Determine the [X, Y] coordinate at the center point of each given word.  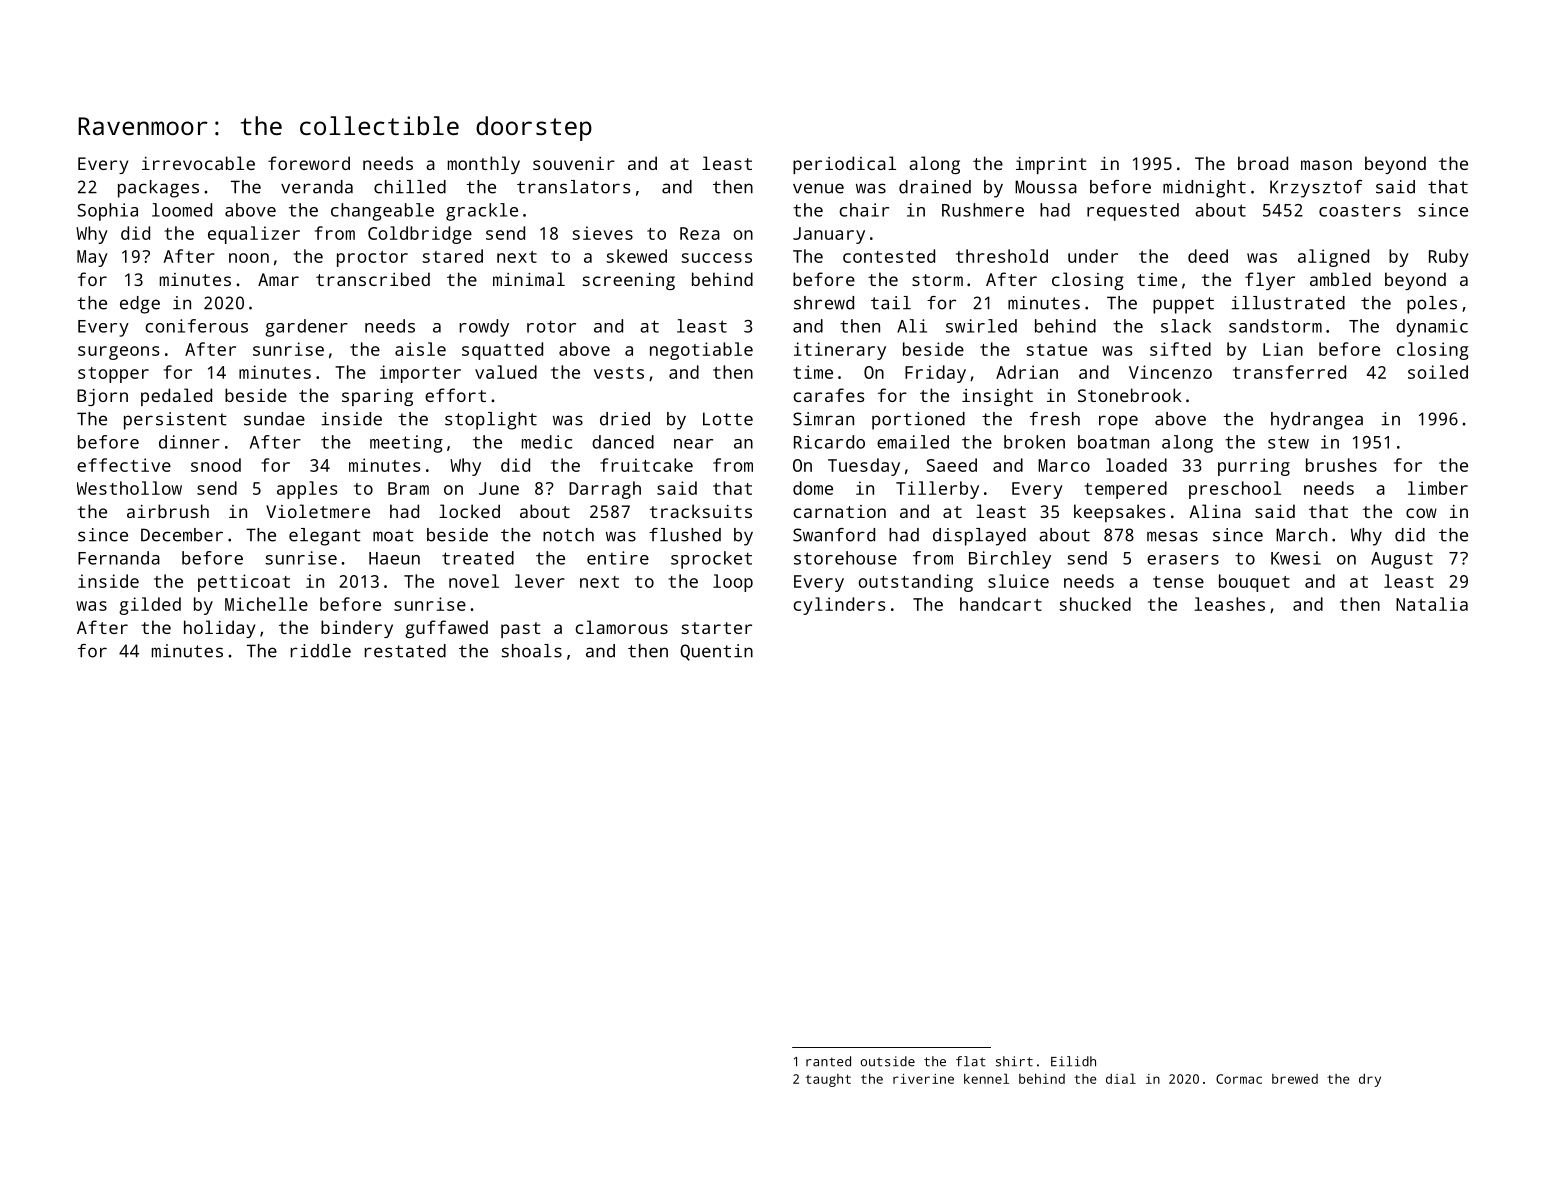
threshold [1002, 256]
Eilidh [1073, 1061]
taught [828, 1080]
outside [888, 1061]
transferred [1289, 372]
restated [405, 651]
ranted [828, 1061]
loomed [182, 210]
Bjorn [102, 397]
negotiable [701, 351]
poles [1432, 305]
